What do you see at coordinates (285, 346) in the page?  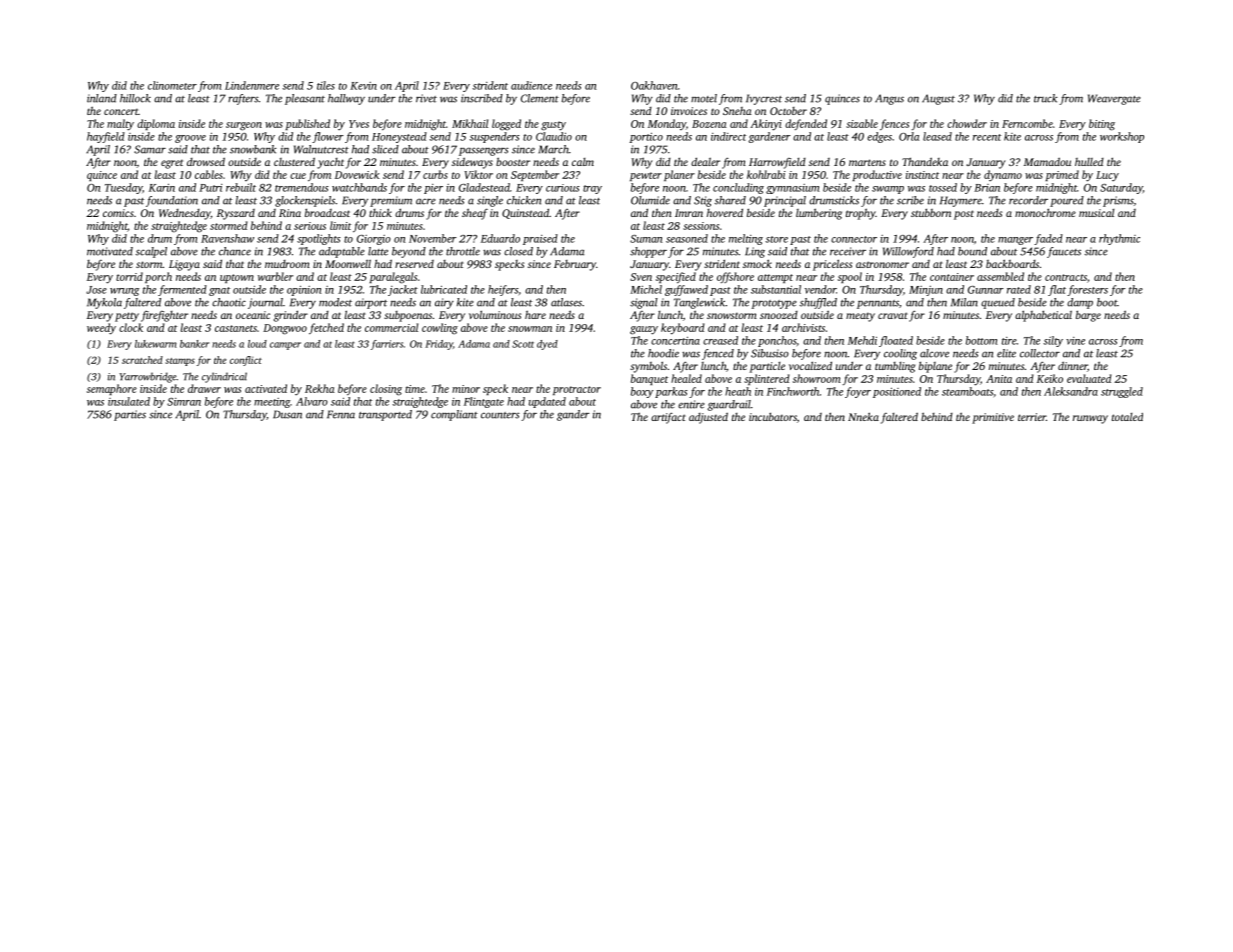 I see `camper` at bounding box center [285, 346].
